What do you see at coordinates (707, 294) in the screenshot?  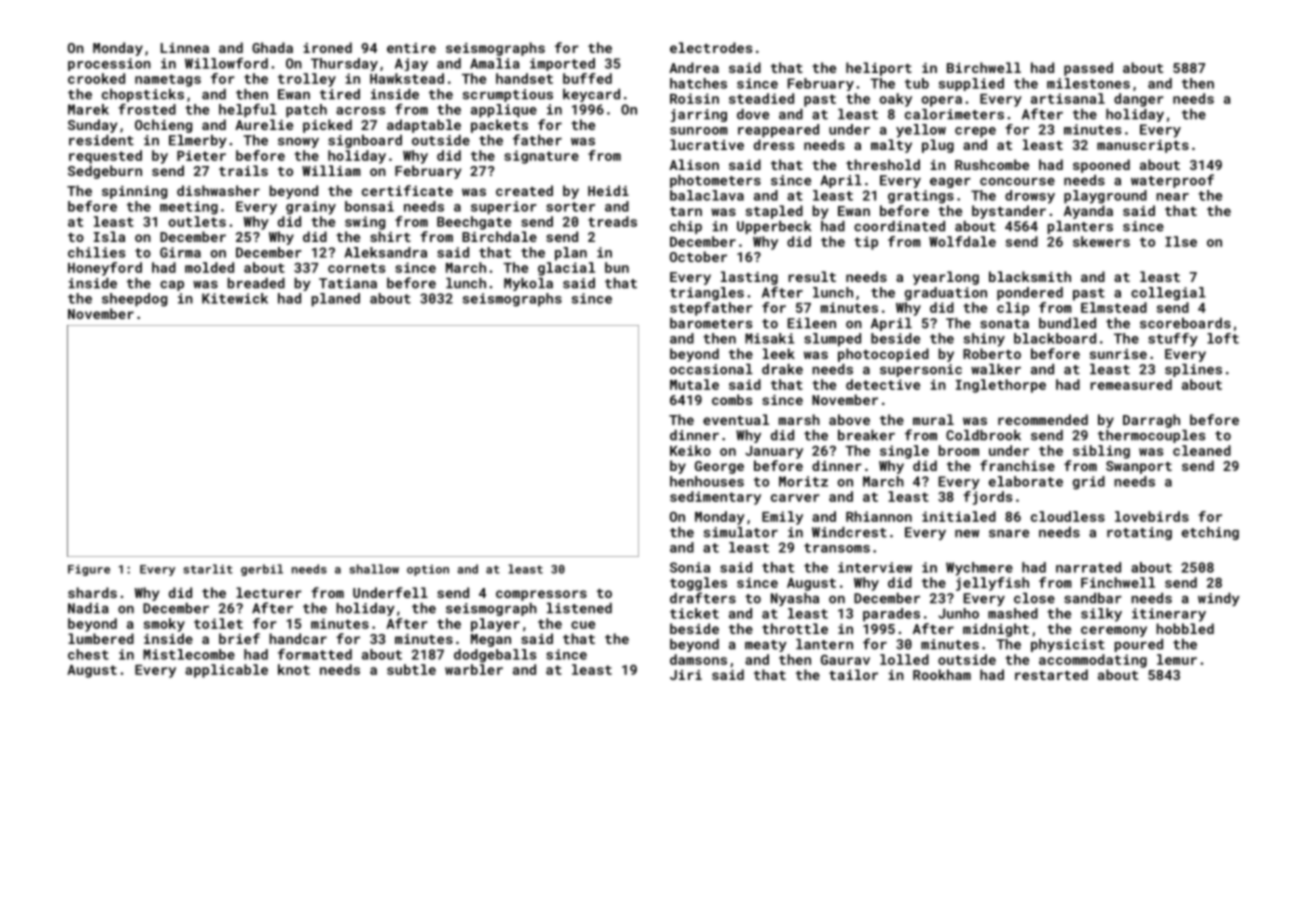 I see `triangles` at bounding box center [707, 294].
